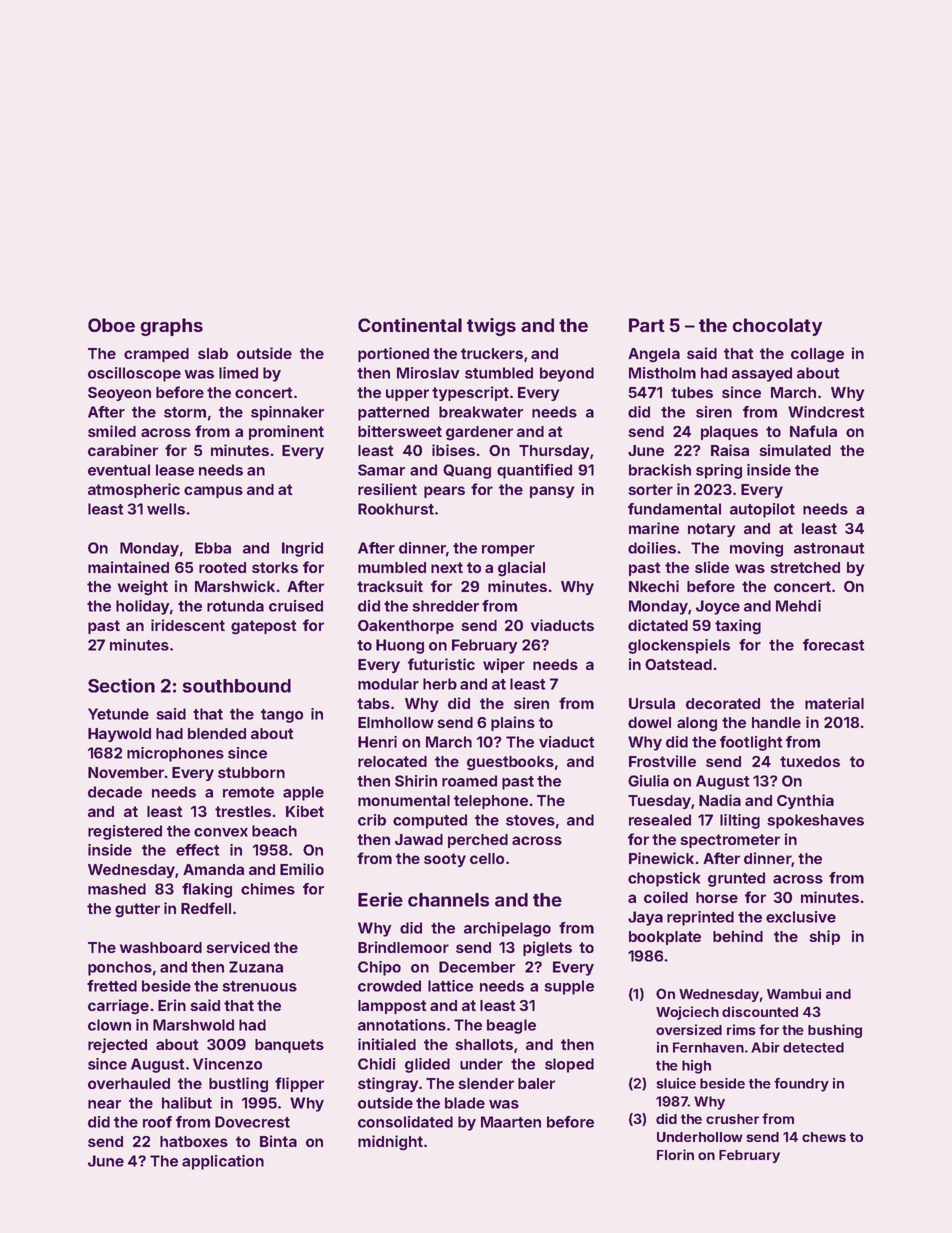 This screenshot has height=1233, width=952. What do you see at coordinates (660, 820) in the screenshot?
I see `resealed` at bounding box center [660, 820].
